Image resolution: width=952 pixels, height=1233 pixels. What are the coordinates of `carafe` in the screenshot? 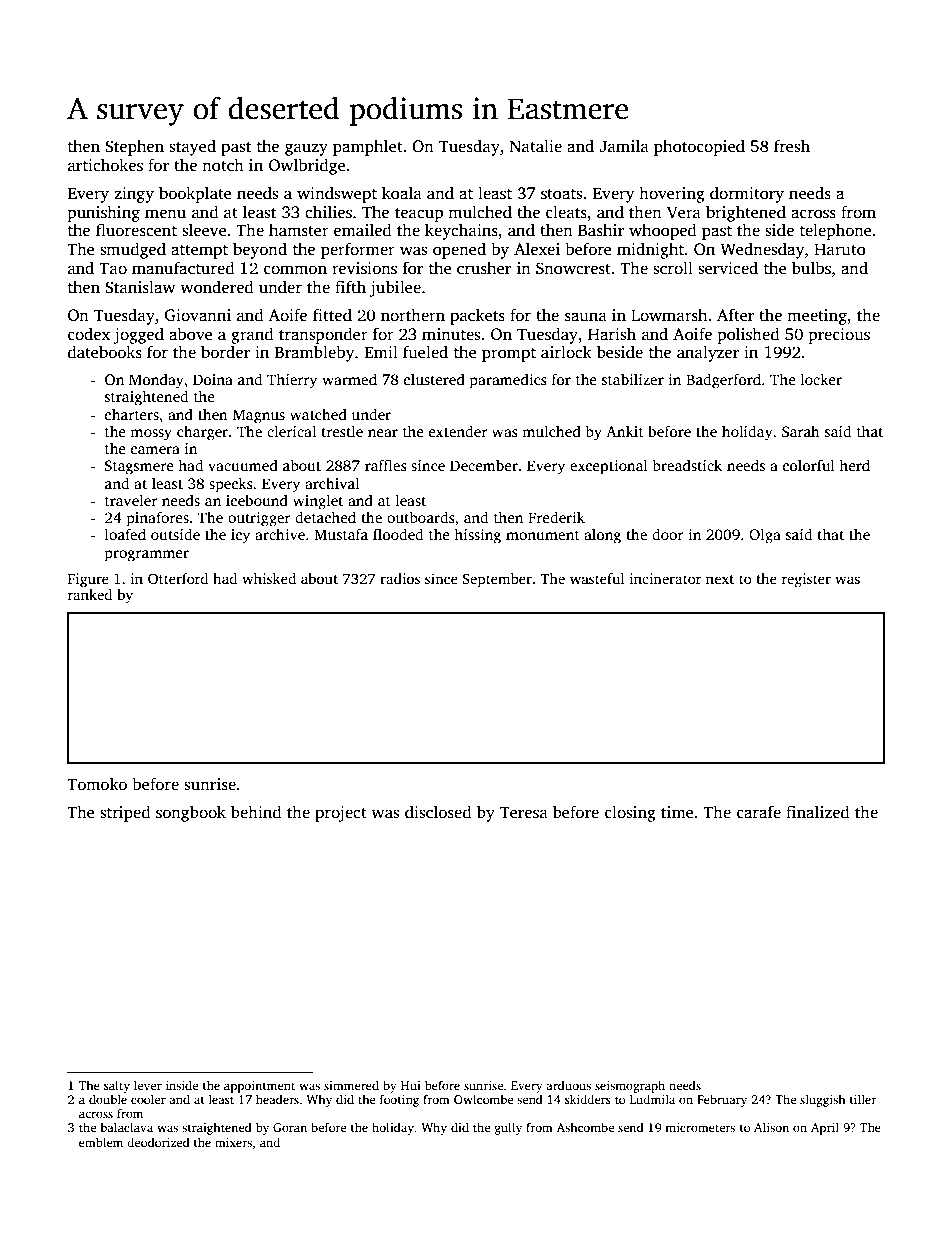 It's located at (759, 812).
